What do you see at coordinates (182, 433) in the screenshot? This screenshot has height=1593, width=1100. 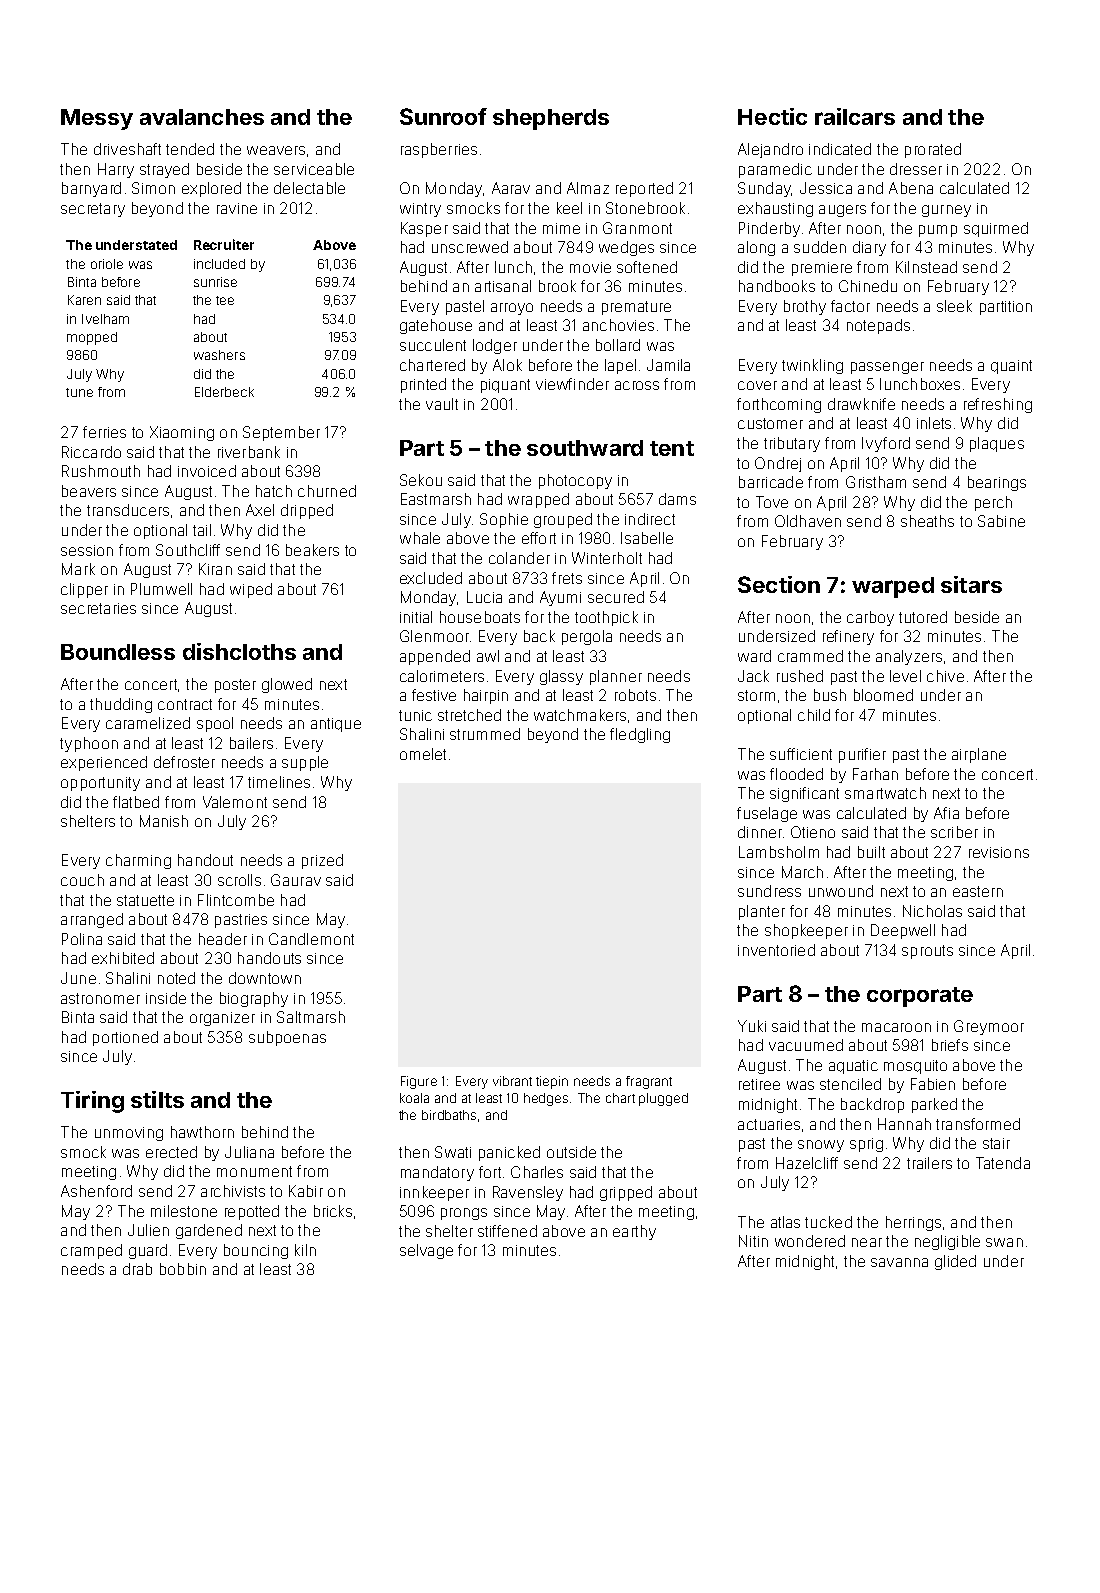 I see `Xiaoming` at bounding box center [182, 433].
